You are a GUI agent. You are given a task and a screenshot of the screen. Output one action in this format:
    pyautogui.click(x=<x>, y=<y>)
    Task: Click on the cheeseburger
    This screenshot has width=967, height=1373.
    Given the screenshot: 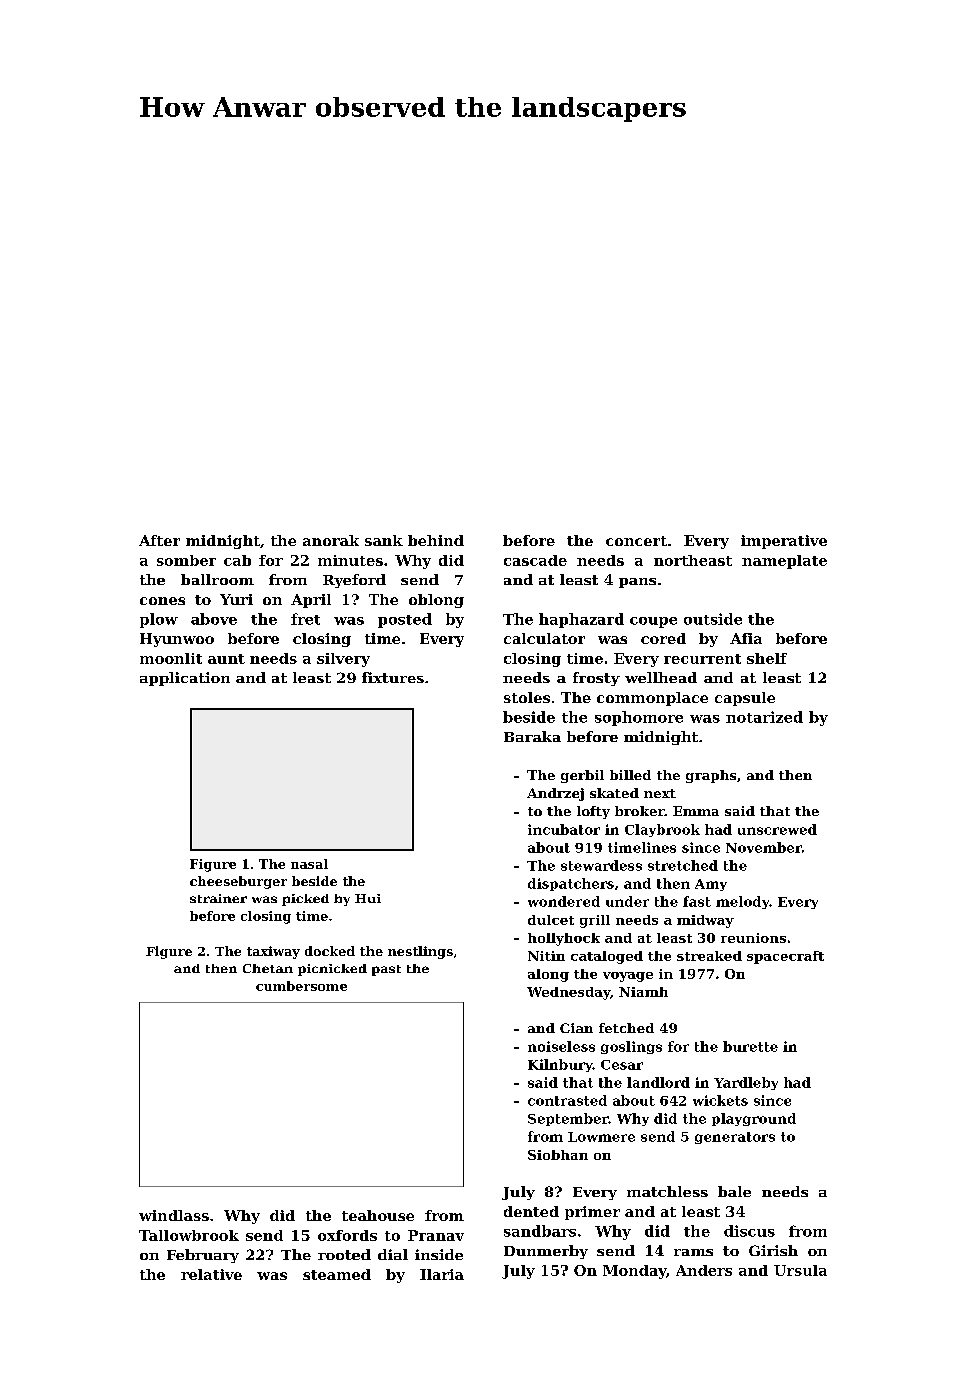 What is the action you would take?
    pyautogui.click(x=238, y=882)
